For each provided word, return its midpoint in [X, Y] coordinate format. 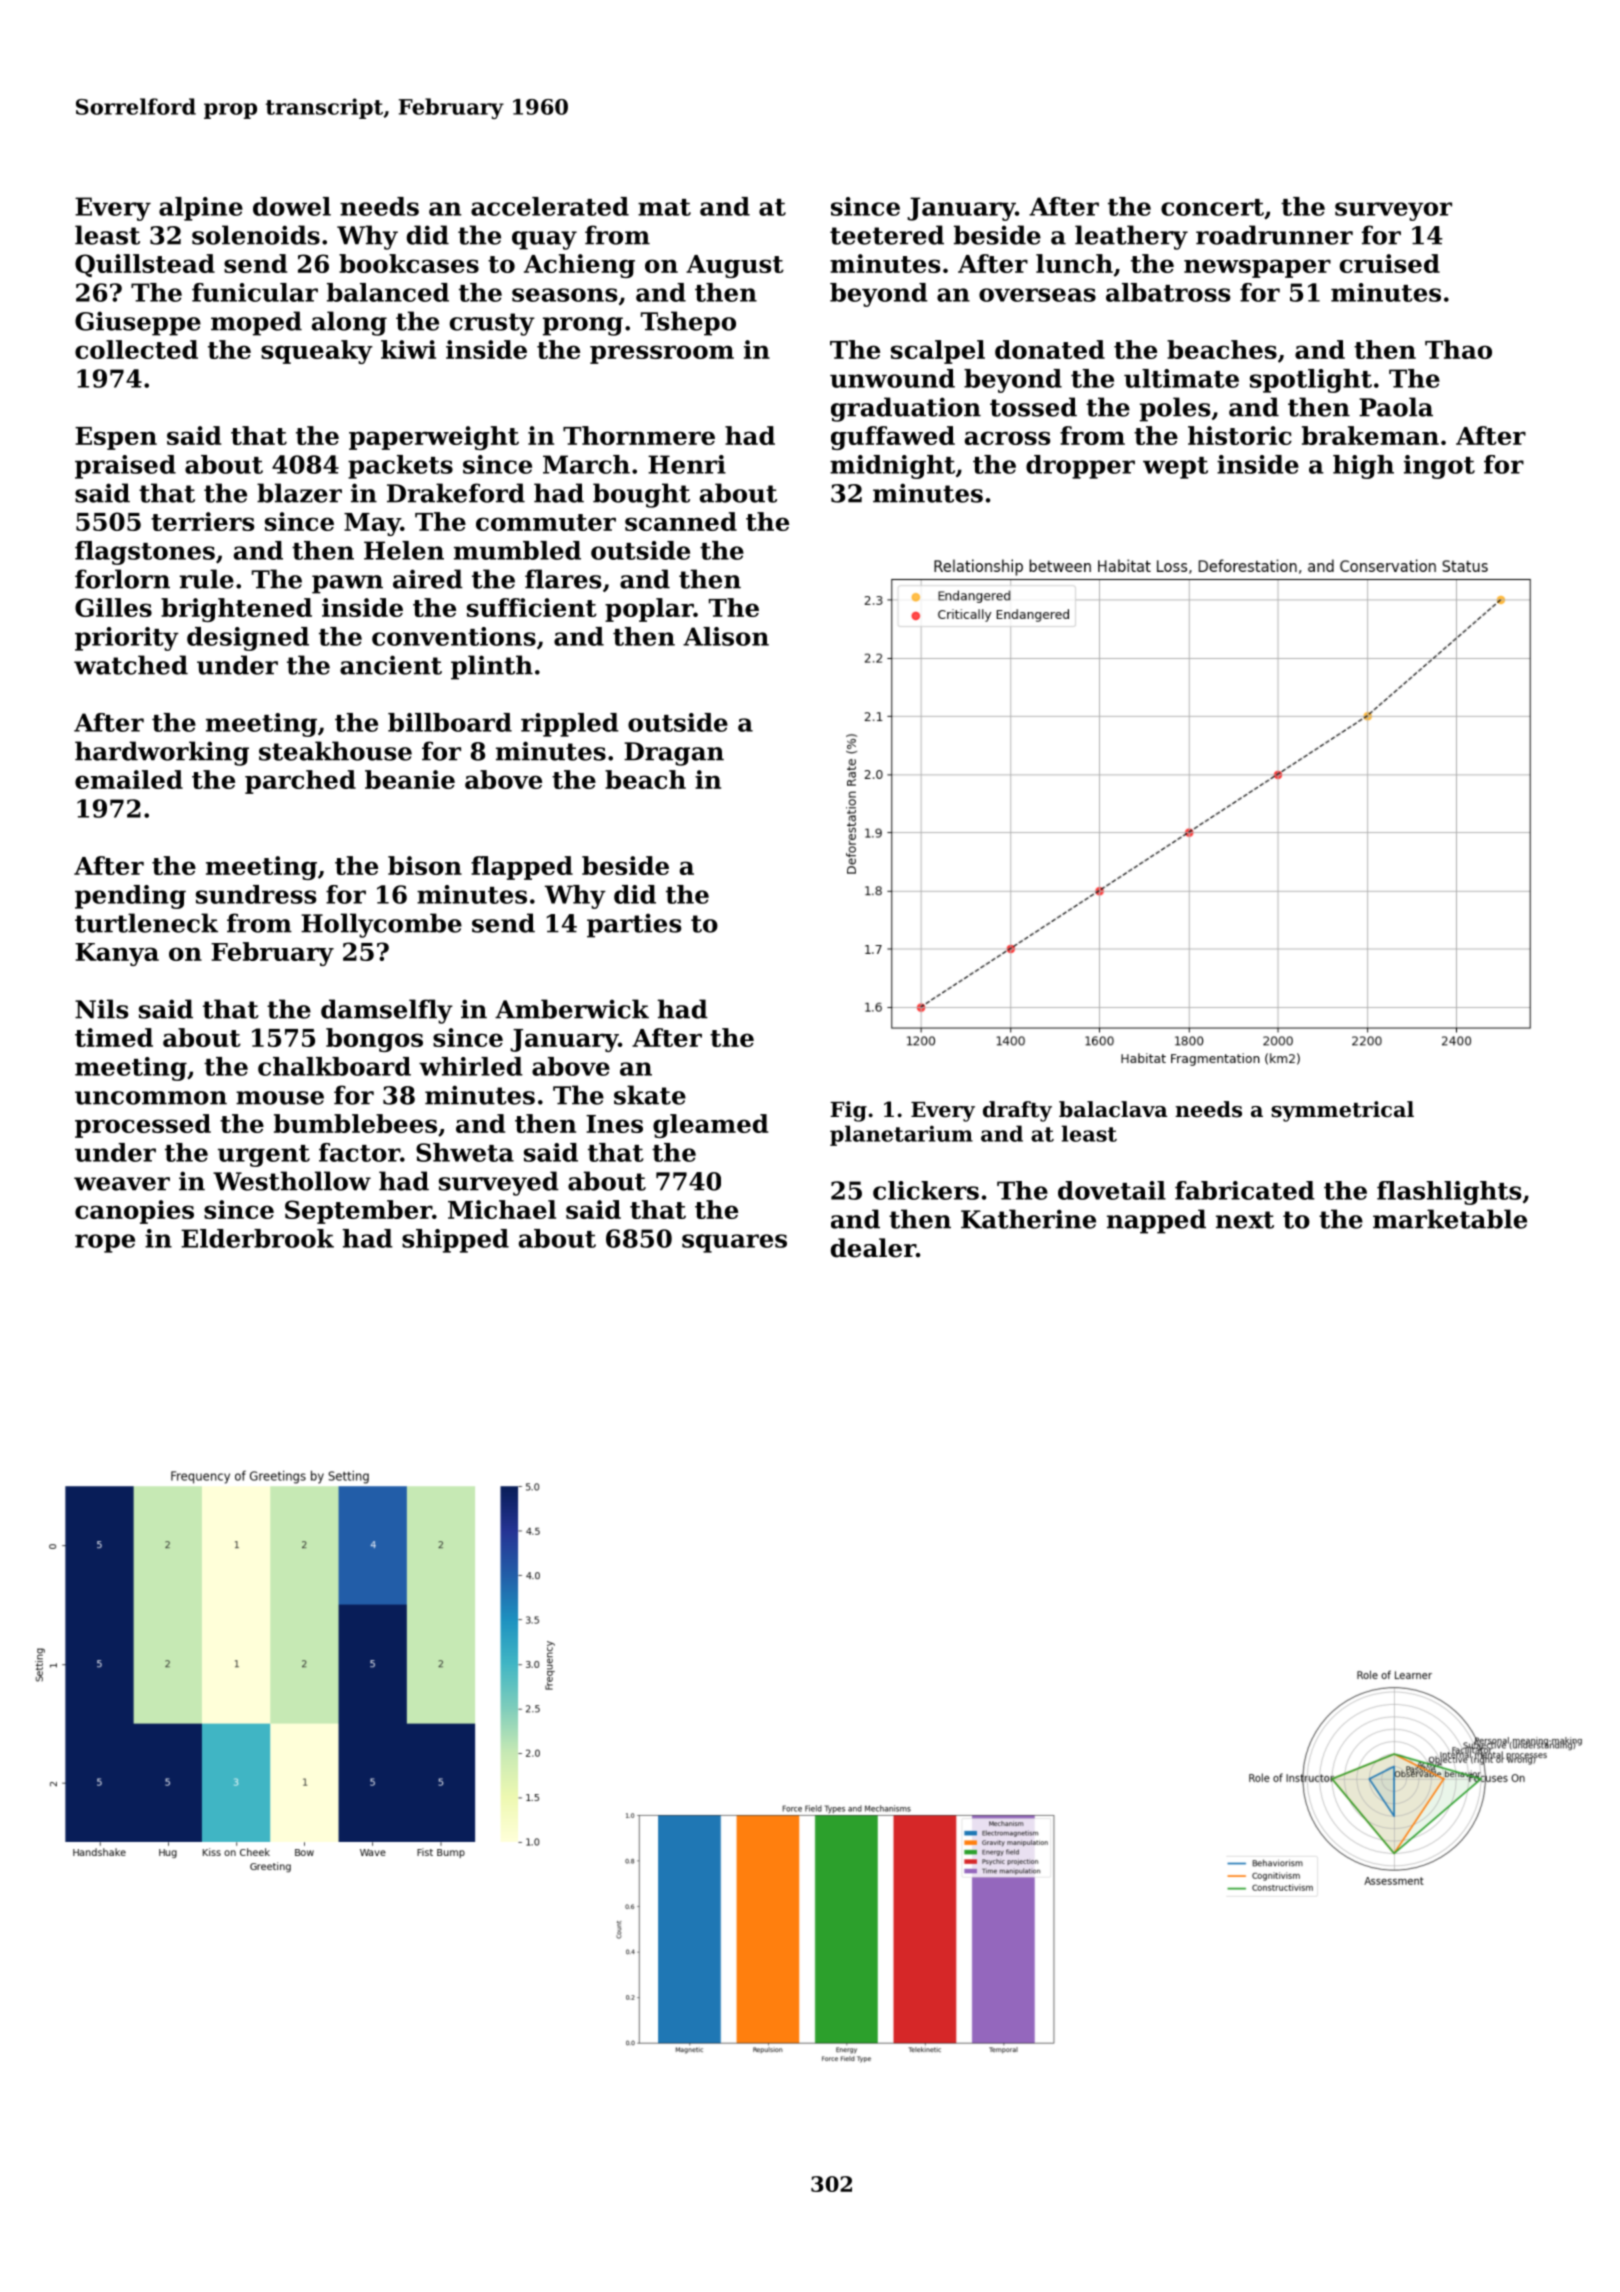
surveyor [1393, 211]
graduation [906, 409]
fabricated [1245, 1190]
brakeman [1370, 435]
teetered [887, 235]
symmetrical [1342, 1111]
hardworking [162, 753]
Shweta [465, 1152]
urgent [264, 1156]
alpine [201, 209]
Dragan [674, 754]
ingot [1439, 467]
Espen [116, 438]
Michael [502, 1209]
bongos [374, 1040]
